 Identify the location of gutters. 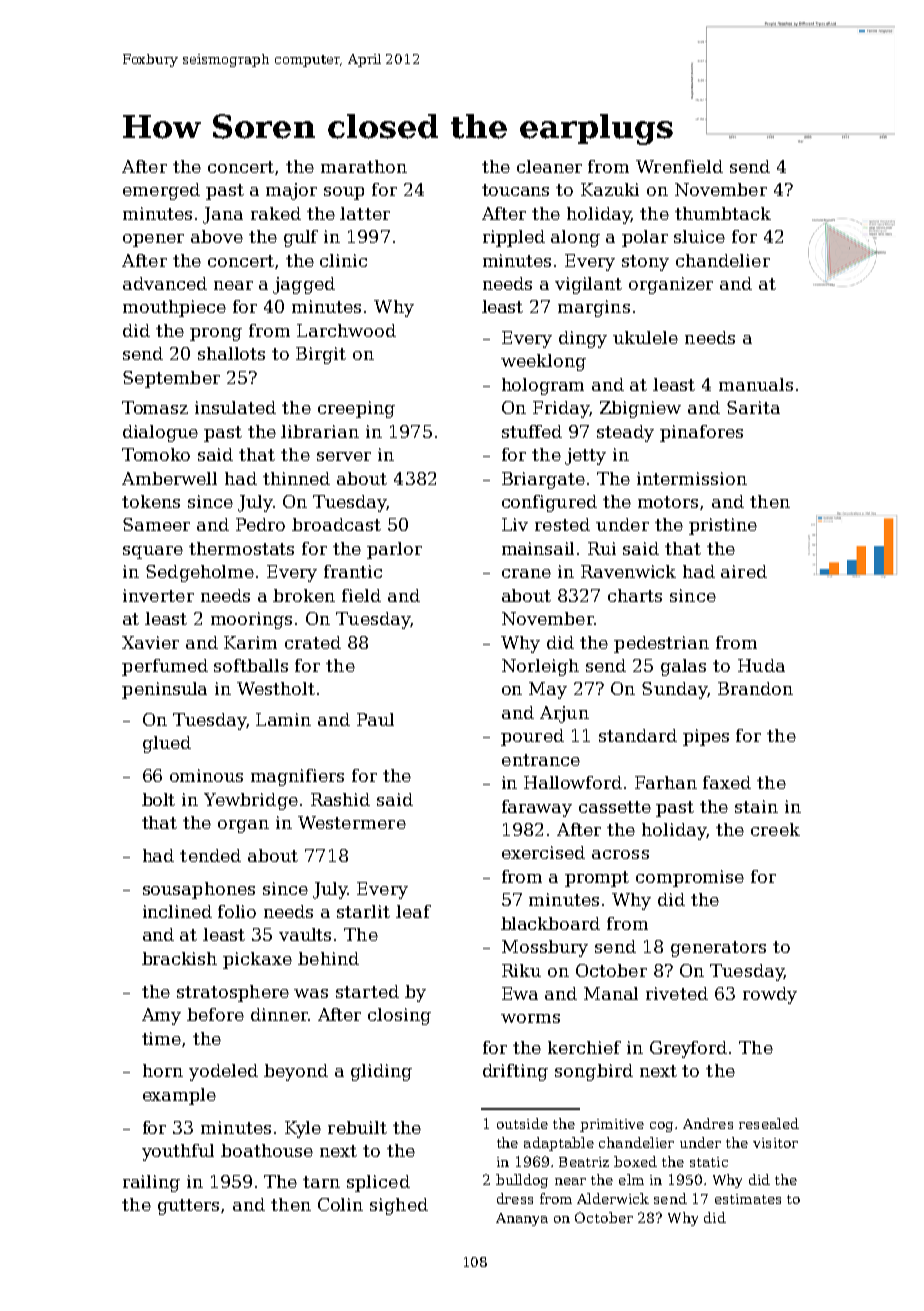
(188, 1207).
